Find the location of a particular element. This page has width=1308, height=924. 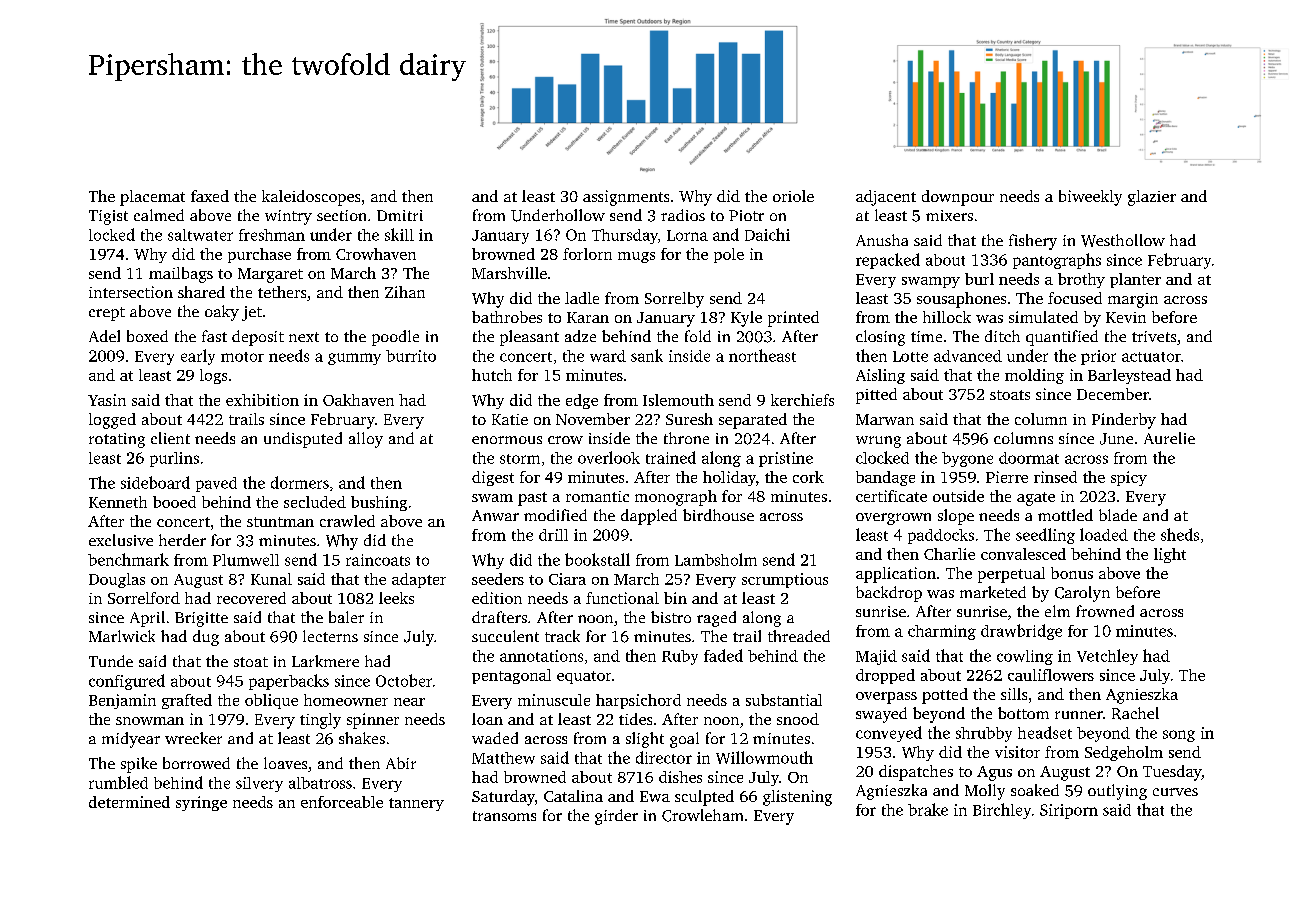

rumbled is located at coordinates (118, 782).
